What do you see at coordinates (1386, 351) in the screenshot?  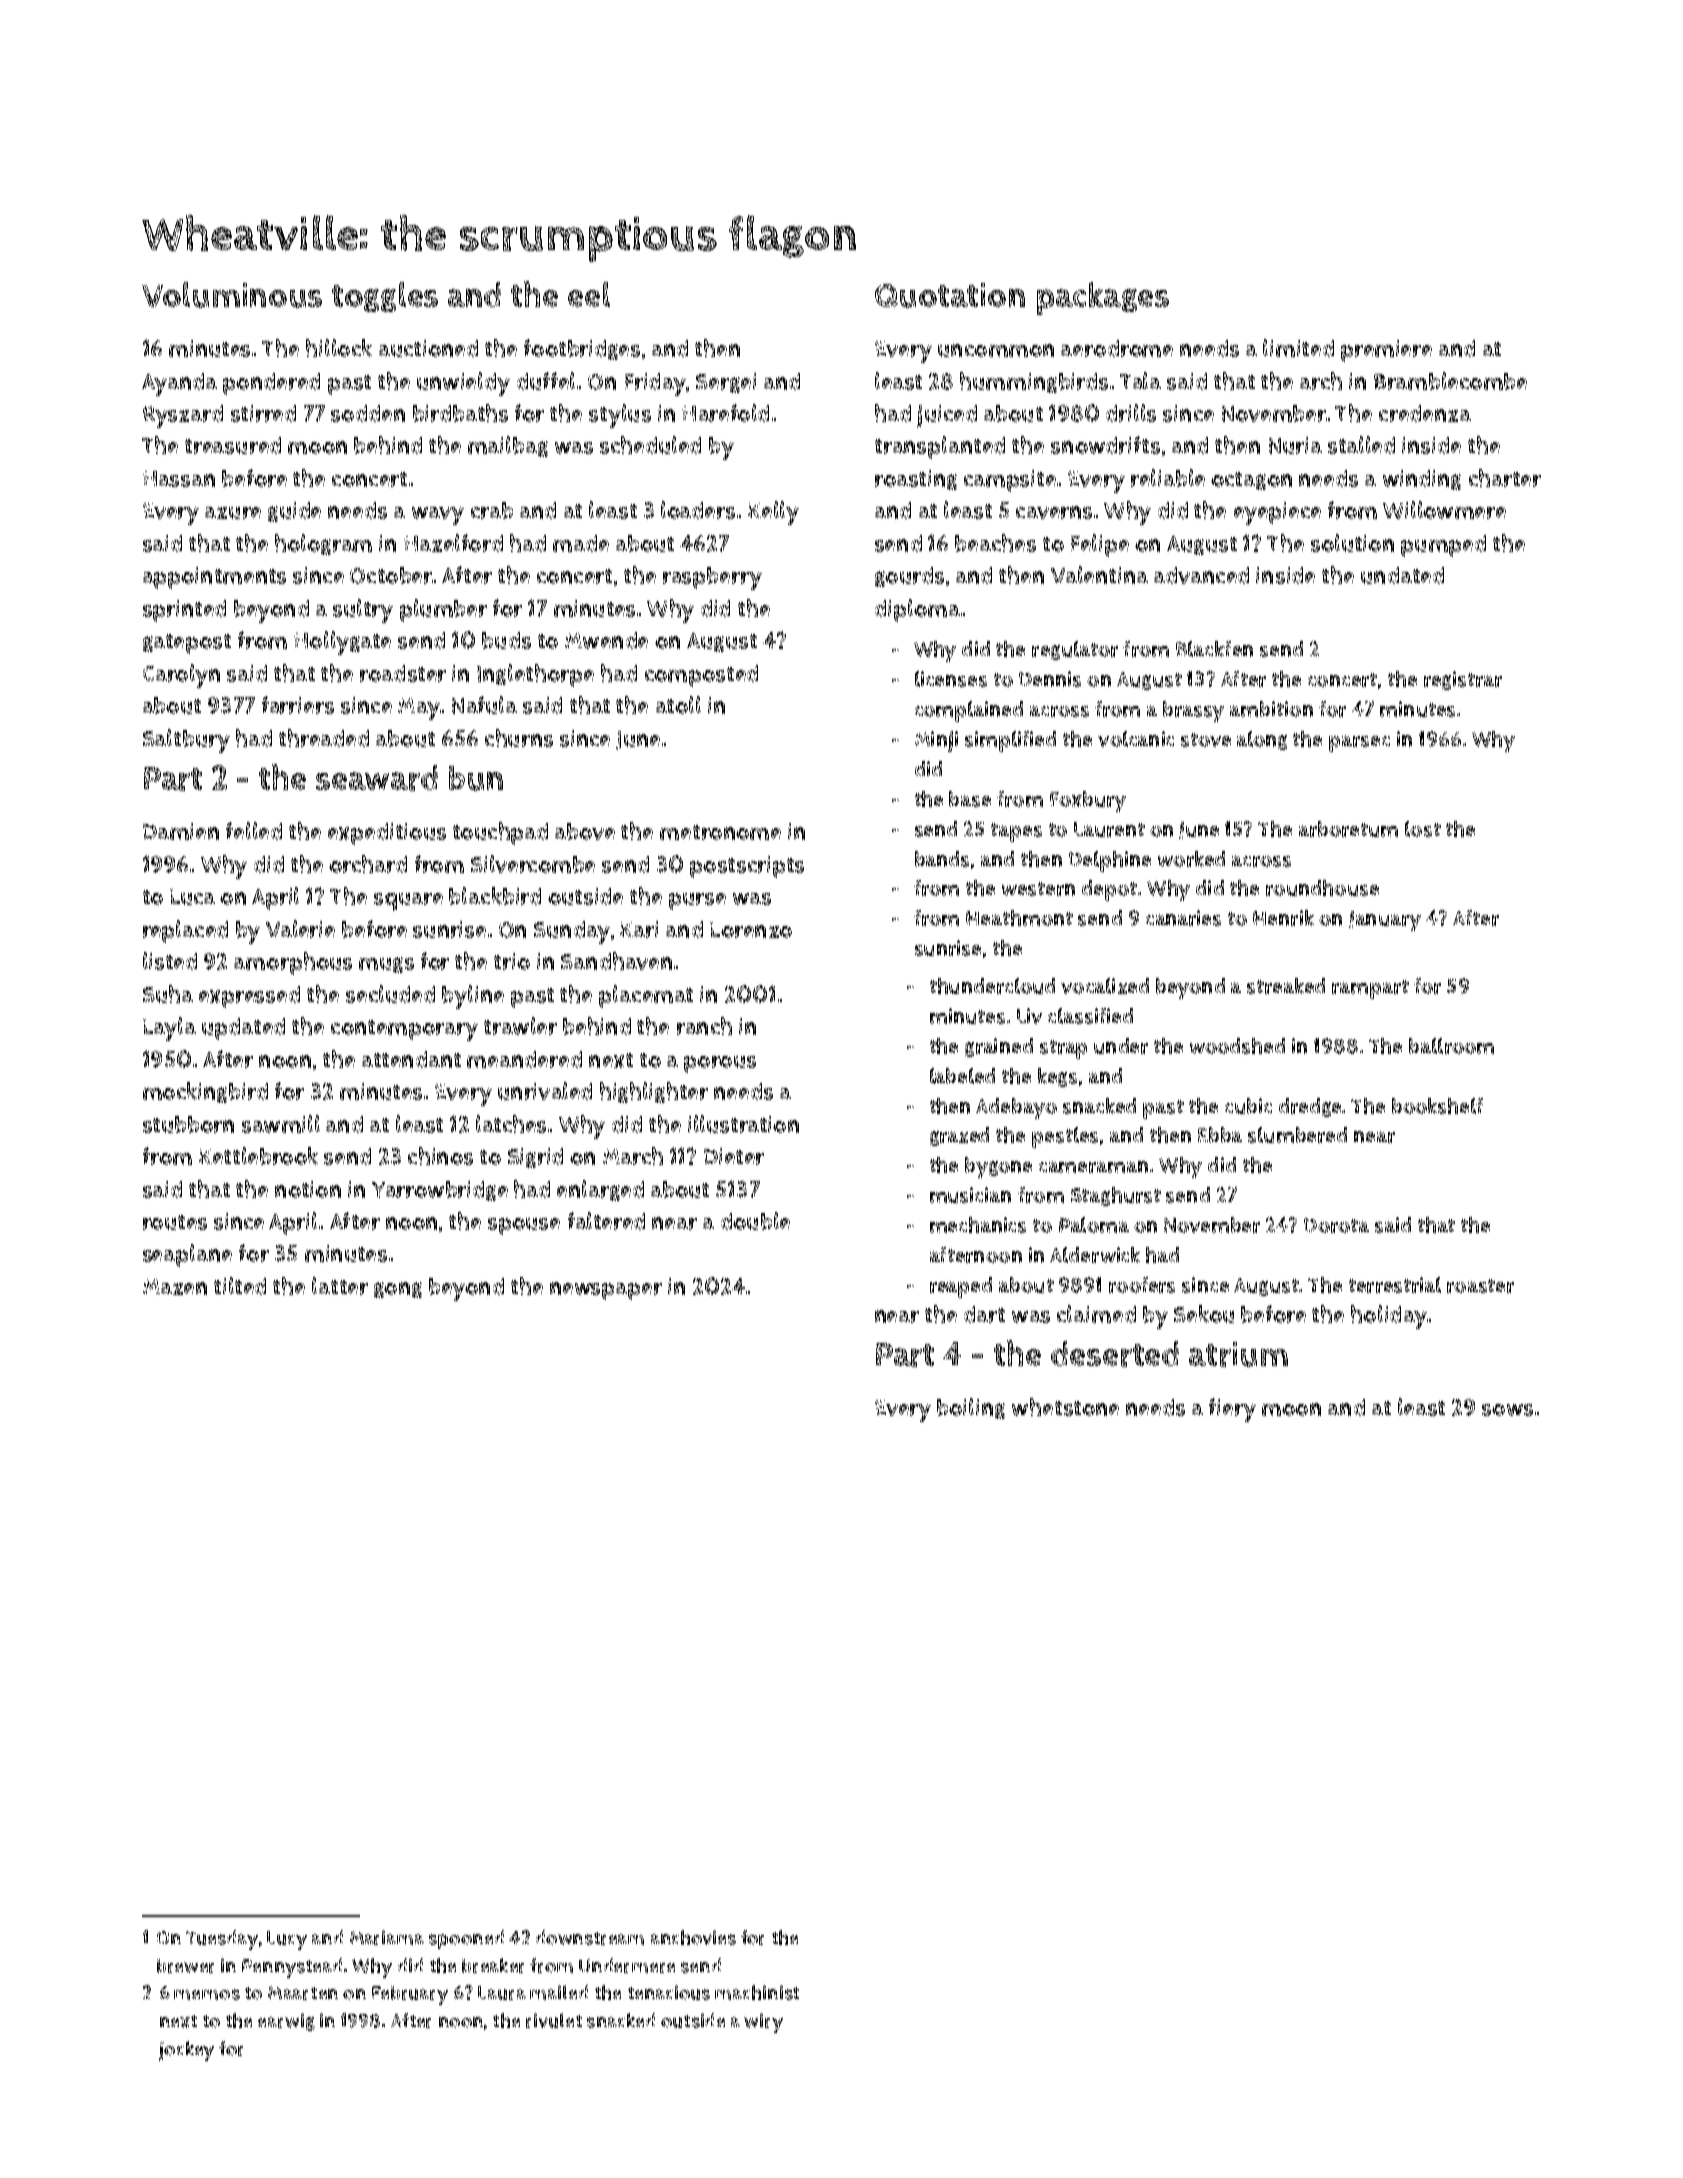 I see `premiere` at bounding box center [1386, 351].
